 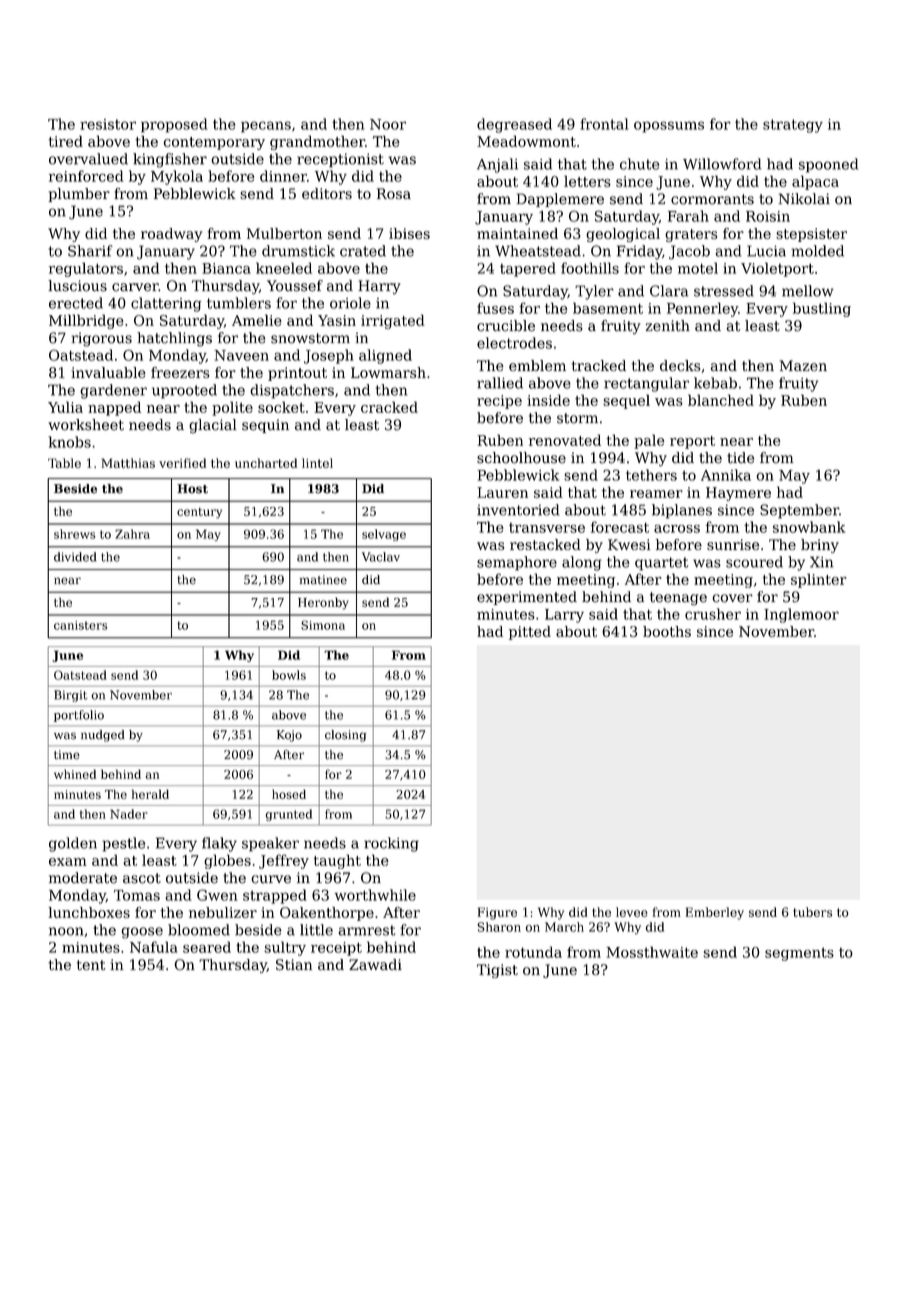 I want to click on tide, so click(x=740, y=458).
